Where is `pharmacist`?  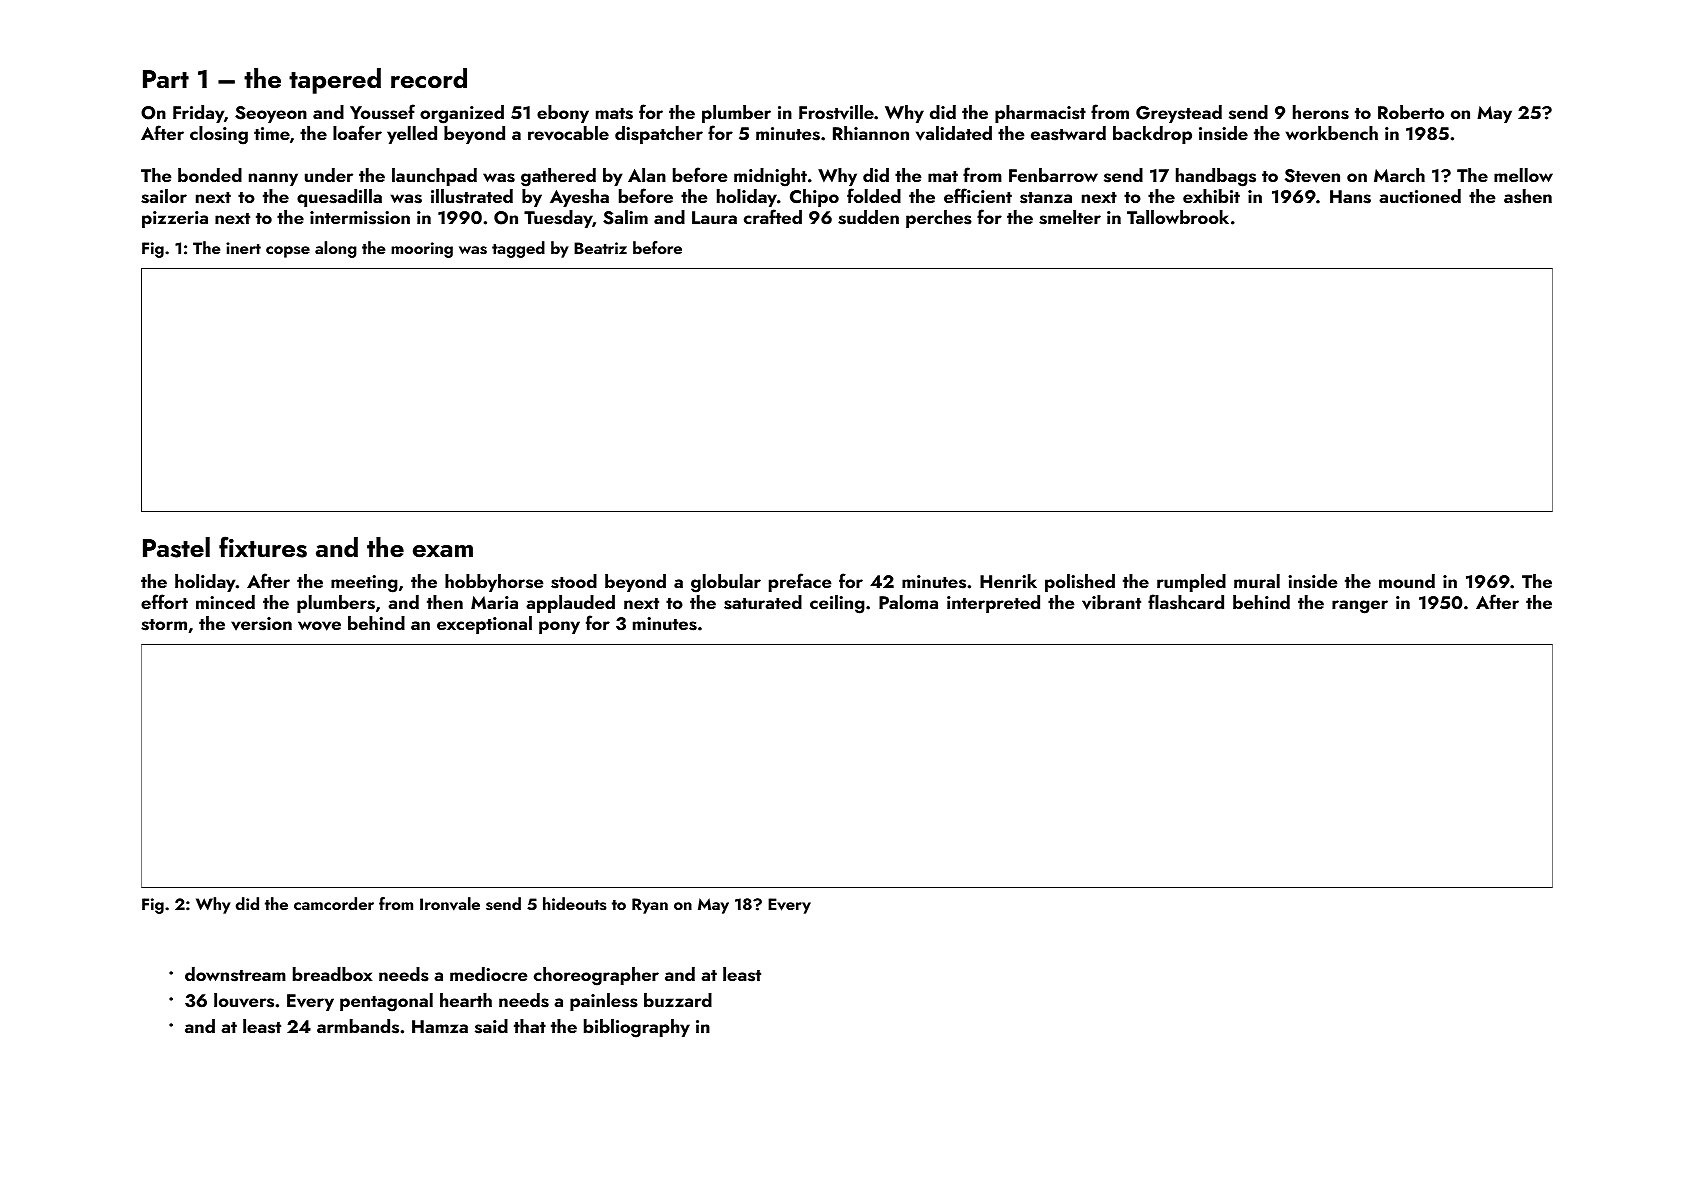
pharmacist is located at coordinates (1040, 114).
